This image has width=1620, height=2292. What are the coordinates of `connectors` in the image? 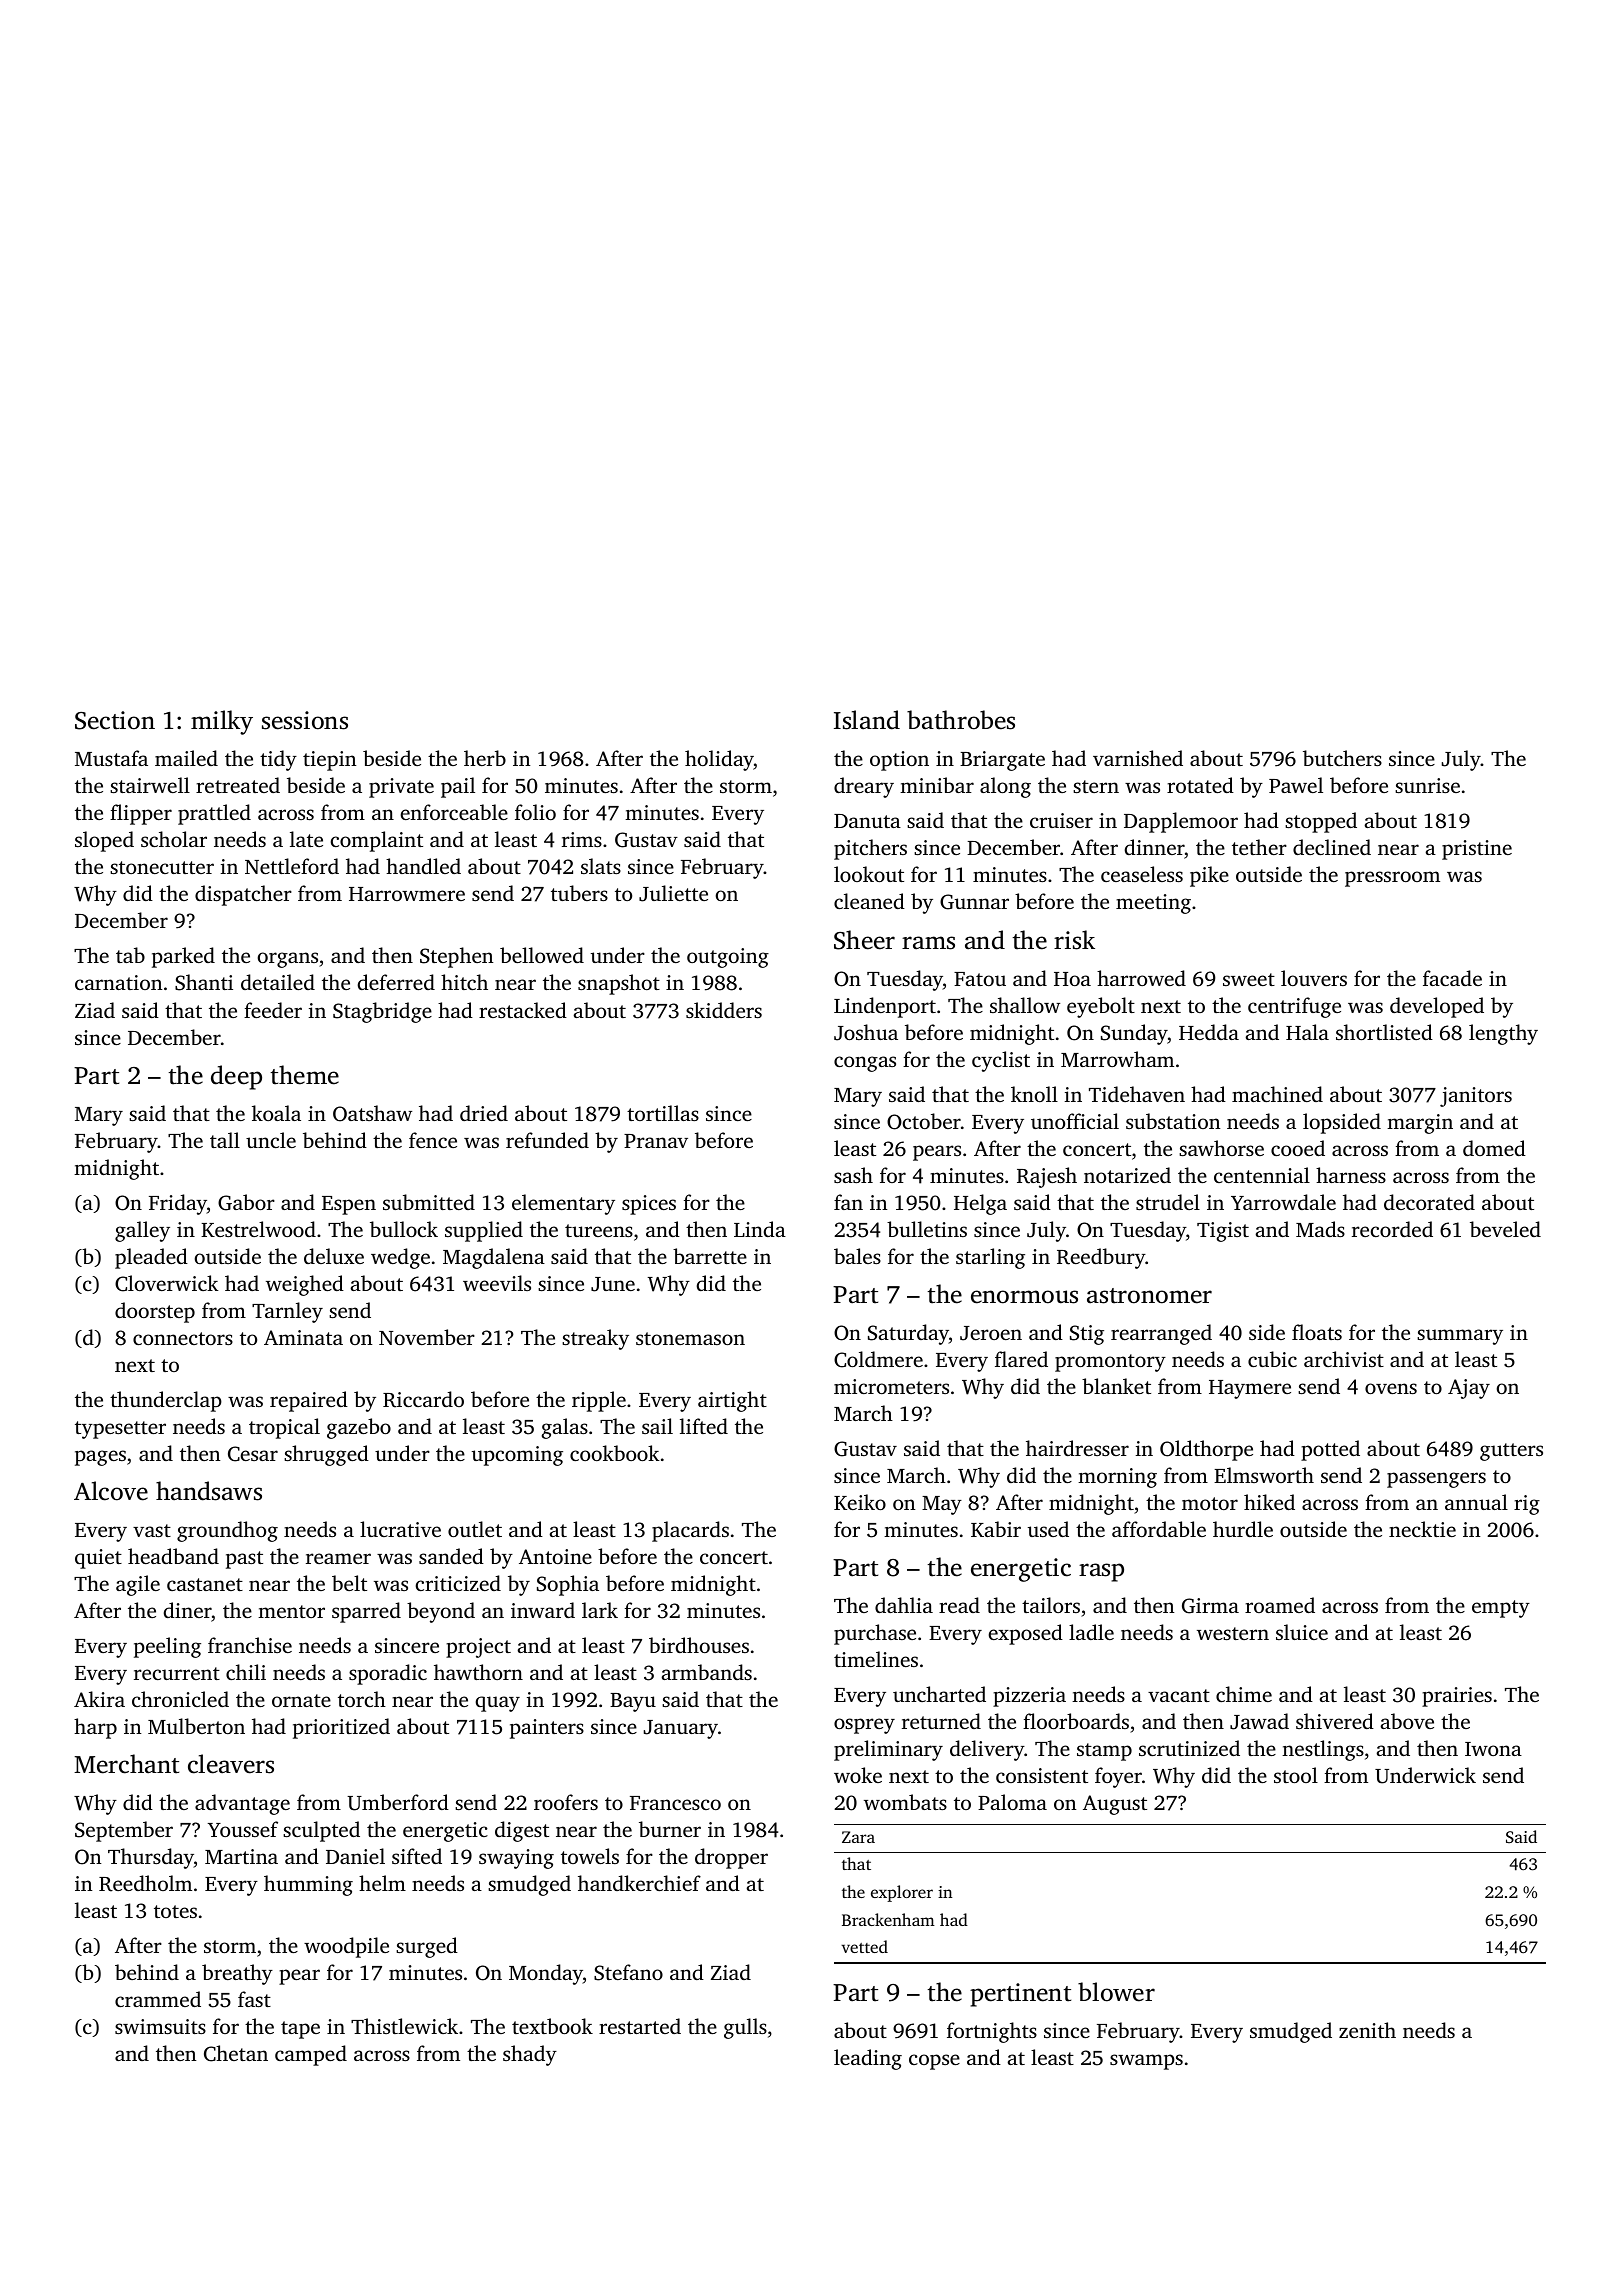 It's located at (183, 1338).
